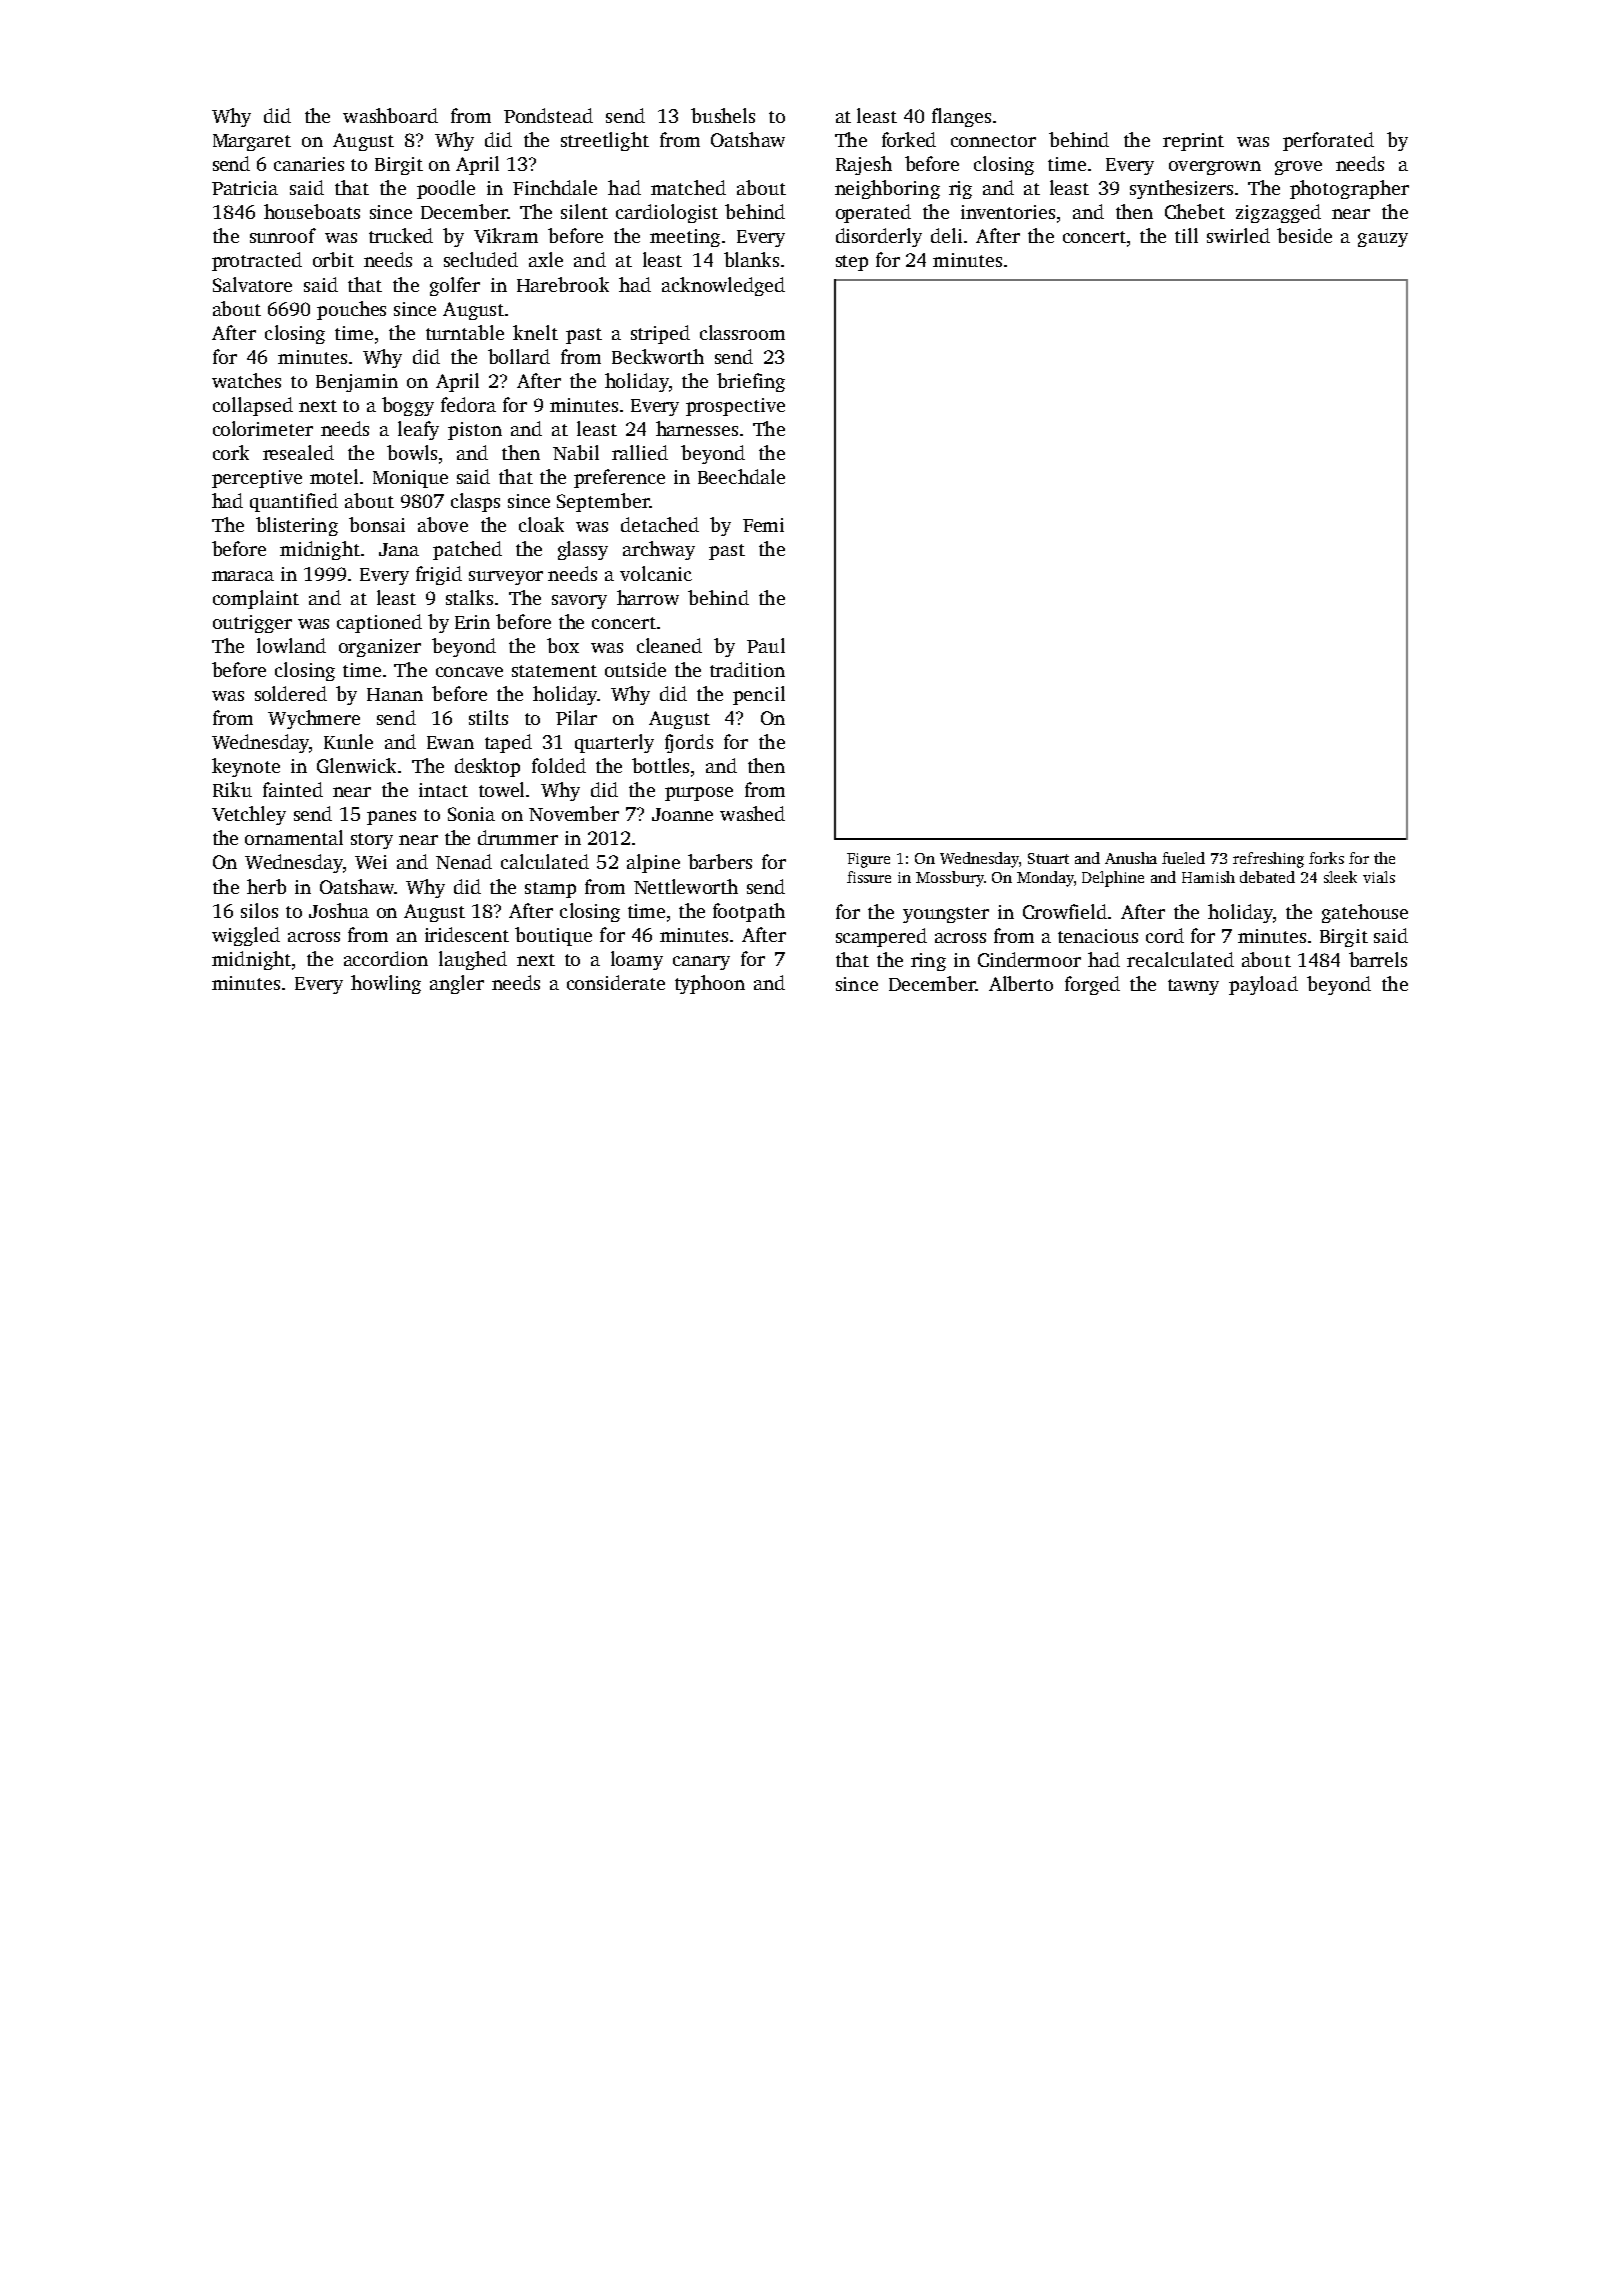 The image size is (1620, 2292). What do you see at coordinates (1383, 240) in the page?
I see `gauzy` at bounding box center [1383, 240].
